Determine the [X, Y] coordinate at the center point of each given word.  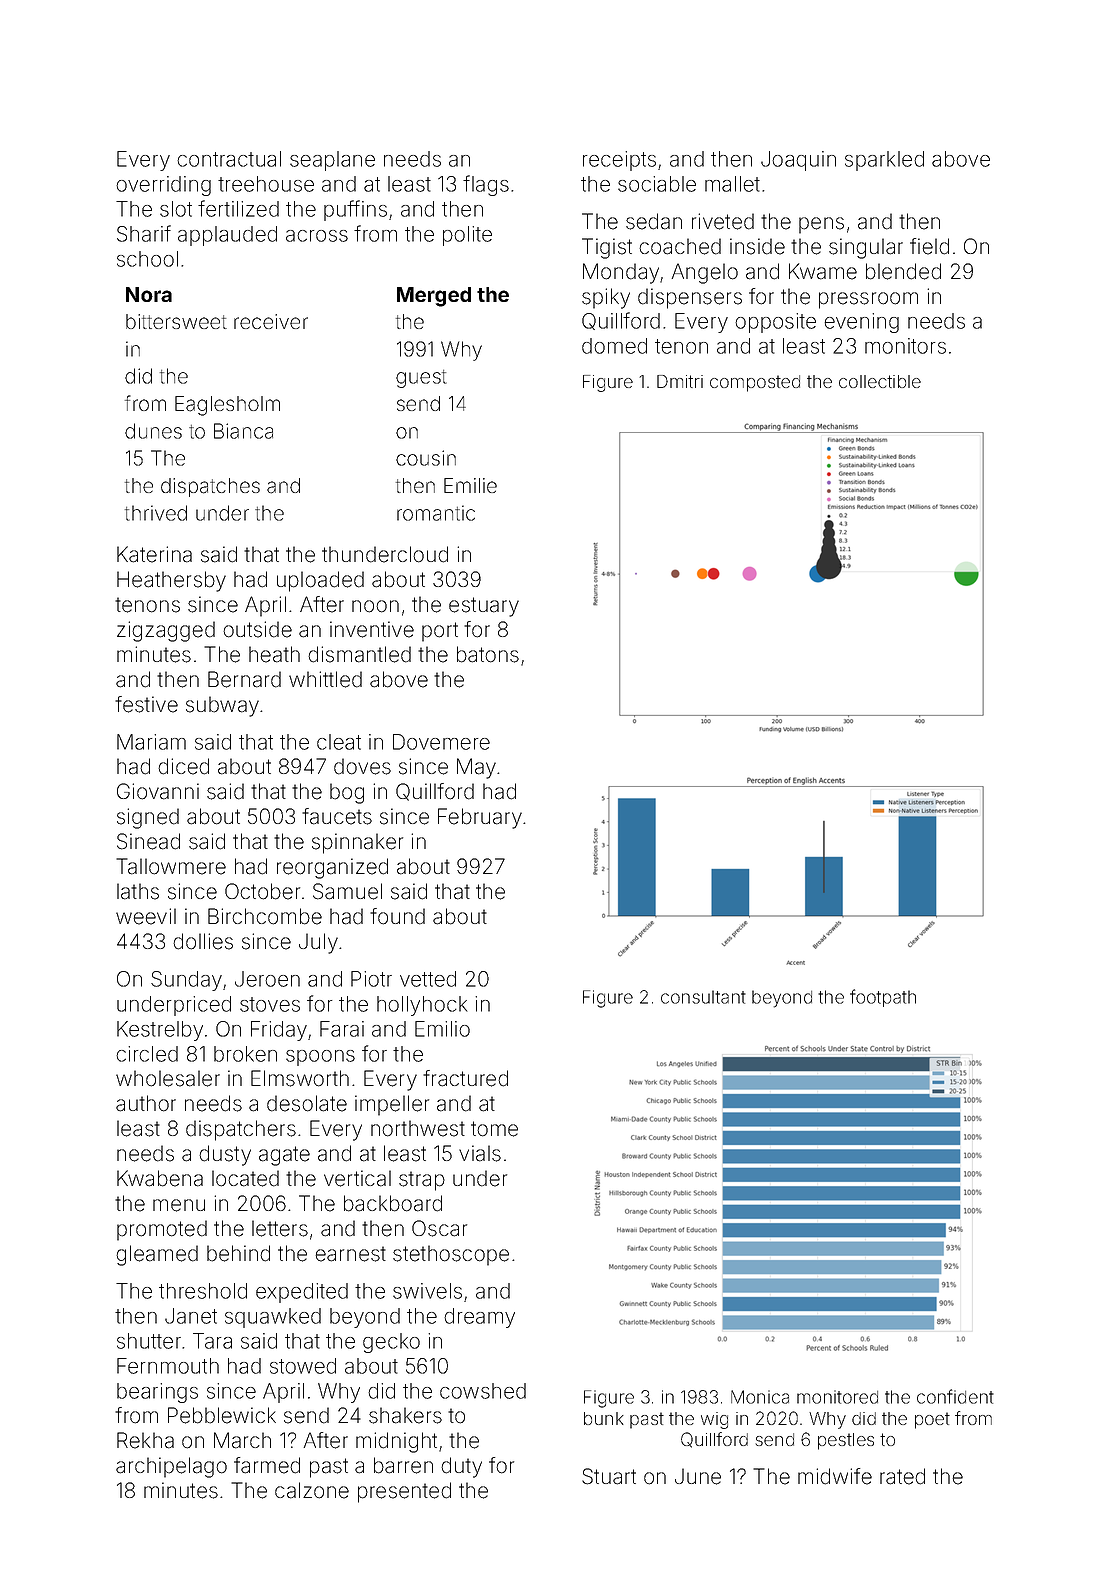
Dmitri [680, 381]
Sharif [144, 233]
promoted [162, 1230]
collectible [880, 381]
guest [421, 379]
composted [755, 383]
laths [138, 891]
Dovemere [441, 742]
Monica [760, 1397]
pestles [846, 1441]
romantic [436, 513]
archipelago [171, 1467]
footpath [883, 998]
